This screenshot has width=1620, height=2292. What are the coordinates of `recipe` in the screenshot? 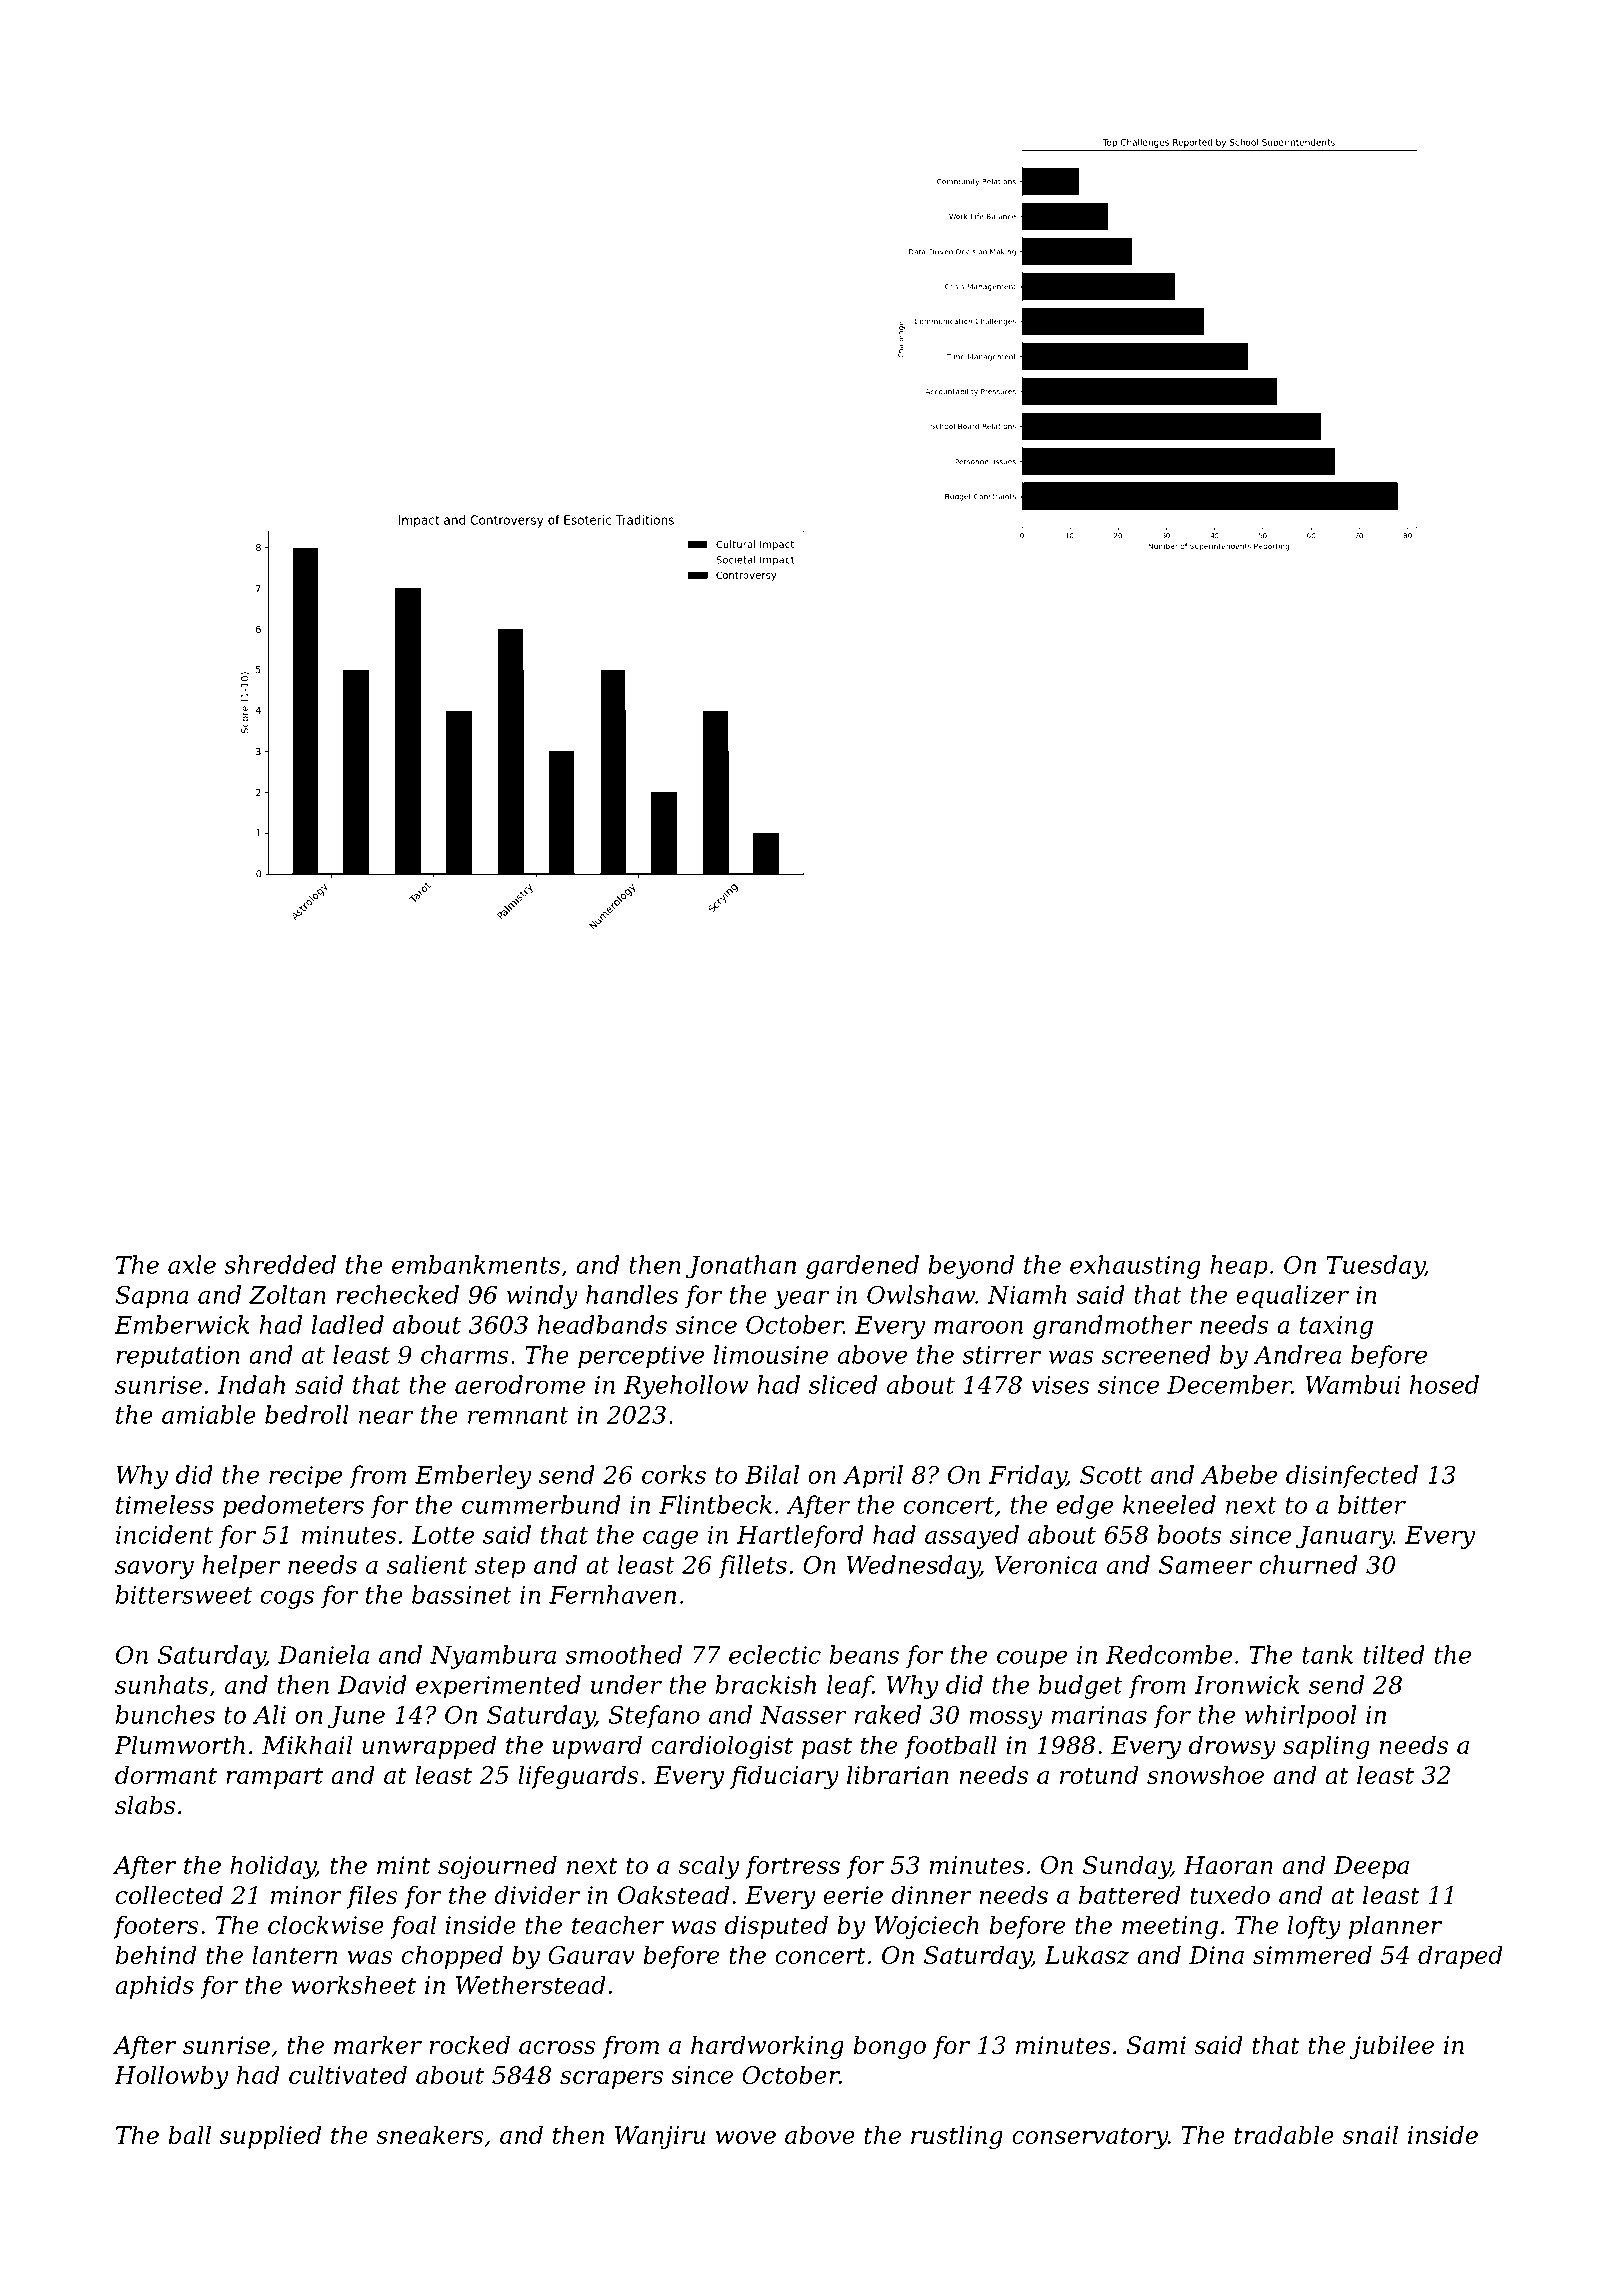 It's located at (305, 1477).
